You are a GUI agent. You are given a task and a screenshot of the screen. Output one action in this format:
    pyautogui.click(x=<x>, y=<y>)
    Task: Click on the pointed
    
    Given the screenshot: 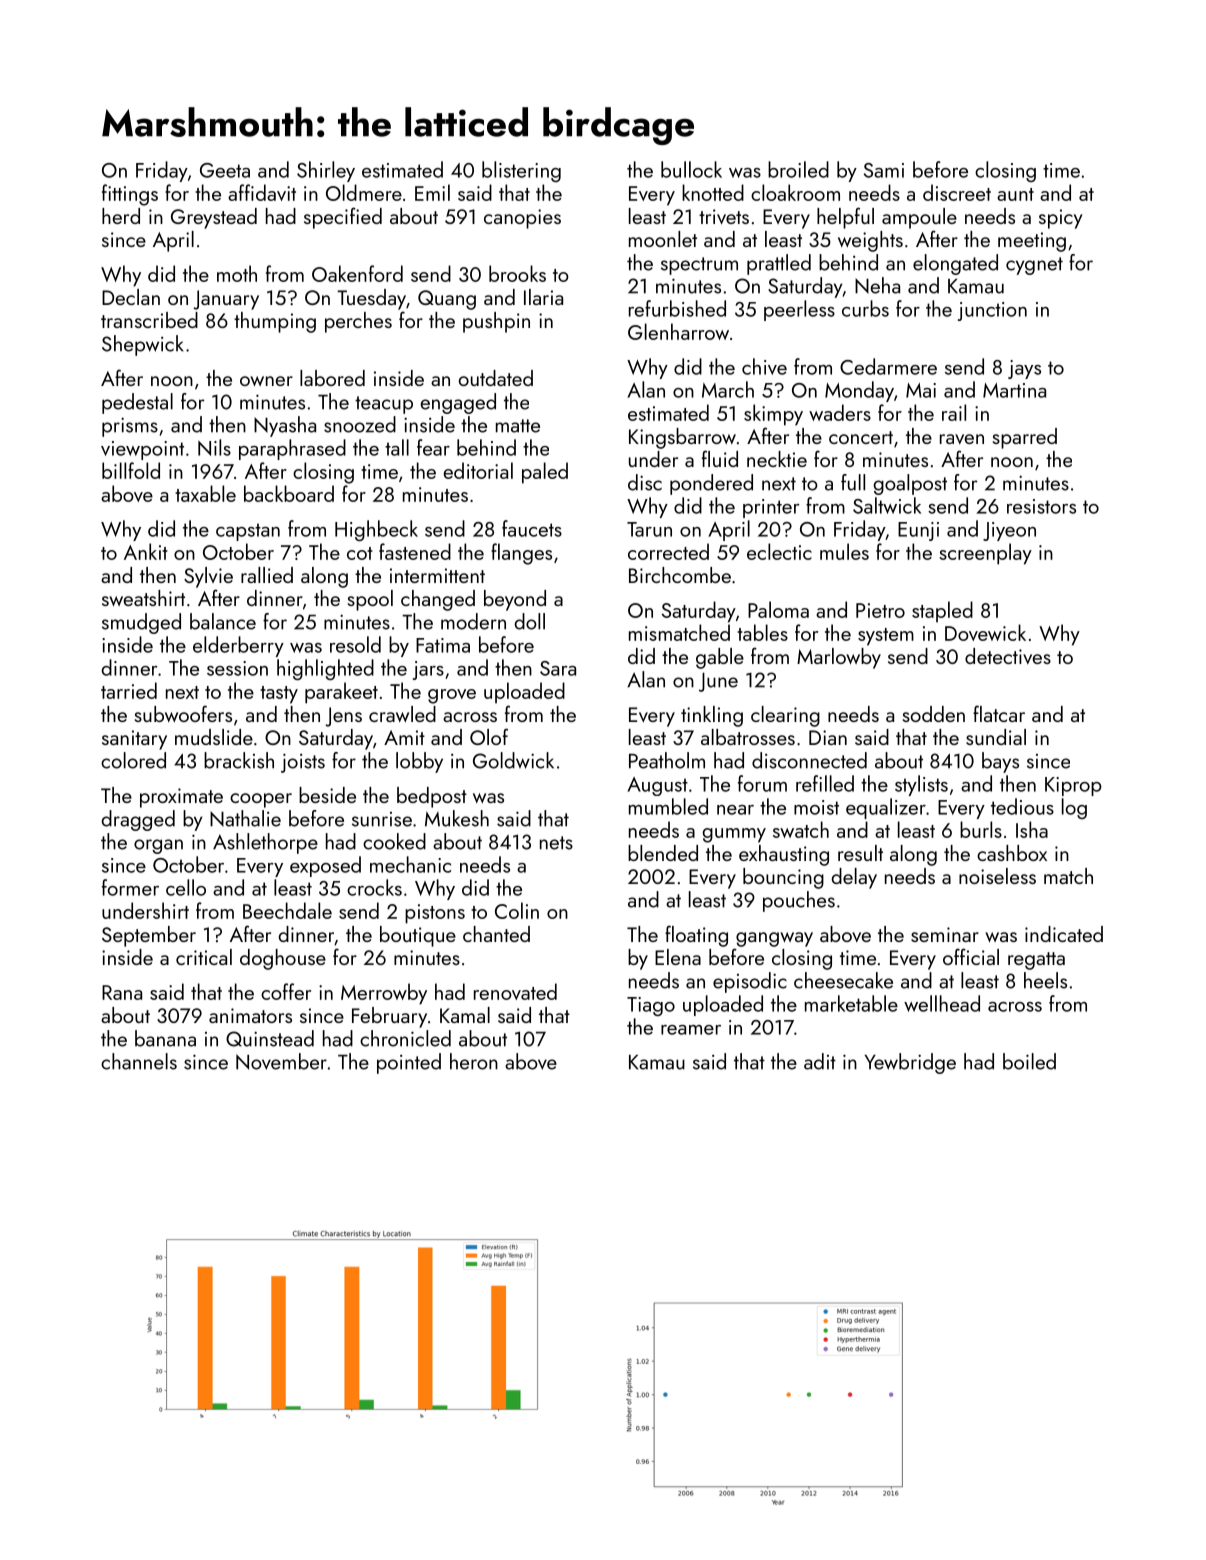 What is the action you would take?
    pyautogui.click(x=409, y=1063)
